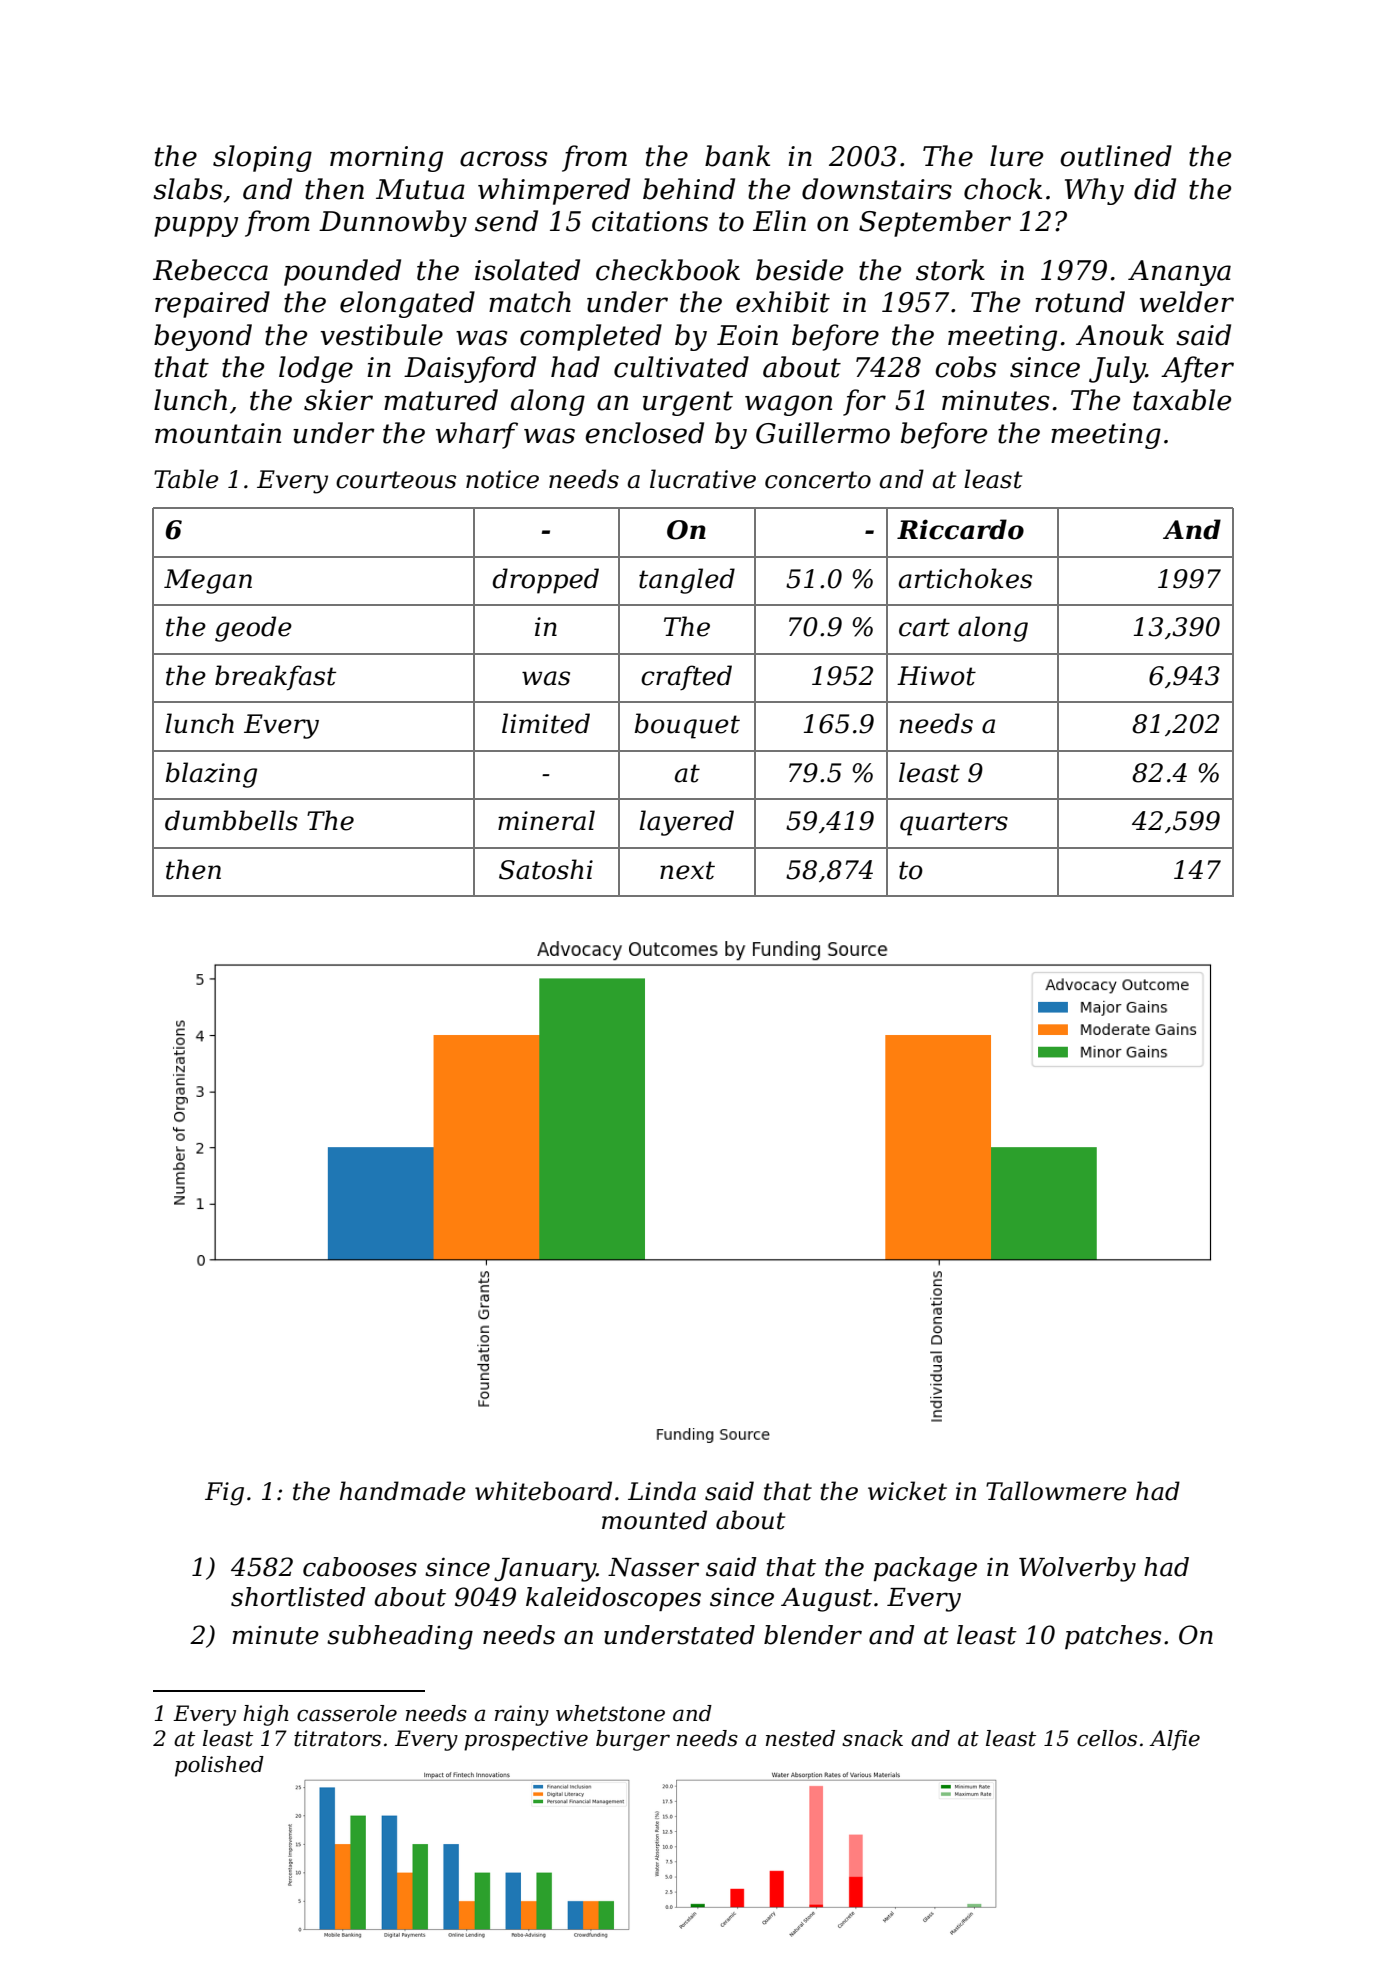  What do you see at coordinates (633, 1740) in the document?
I see `burger` at bounding box center [633, 1740].
